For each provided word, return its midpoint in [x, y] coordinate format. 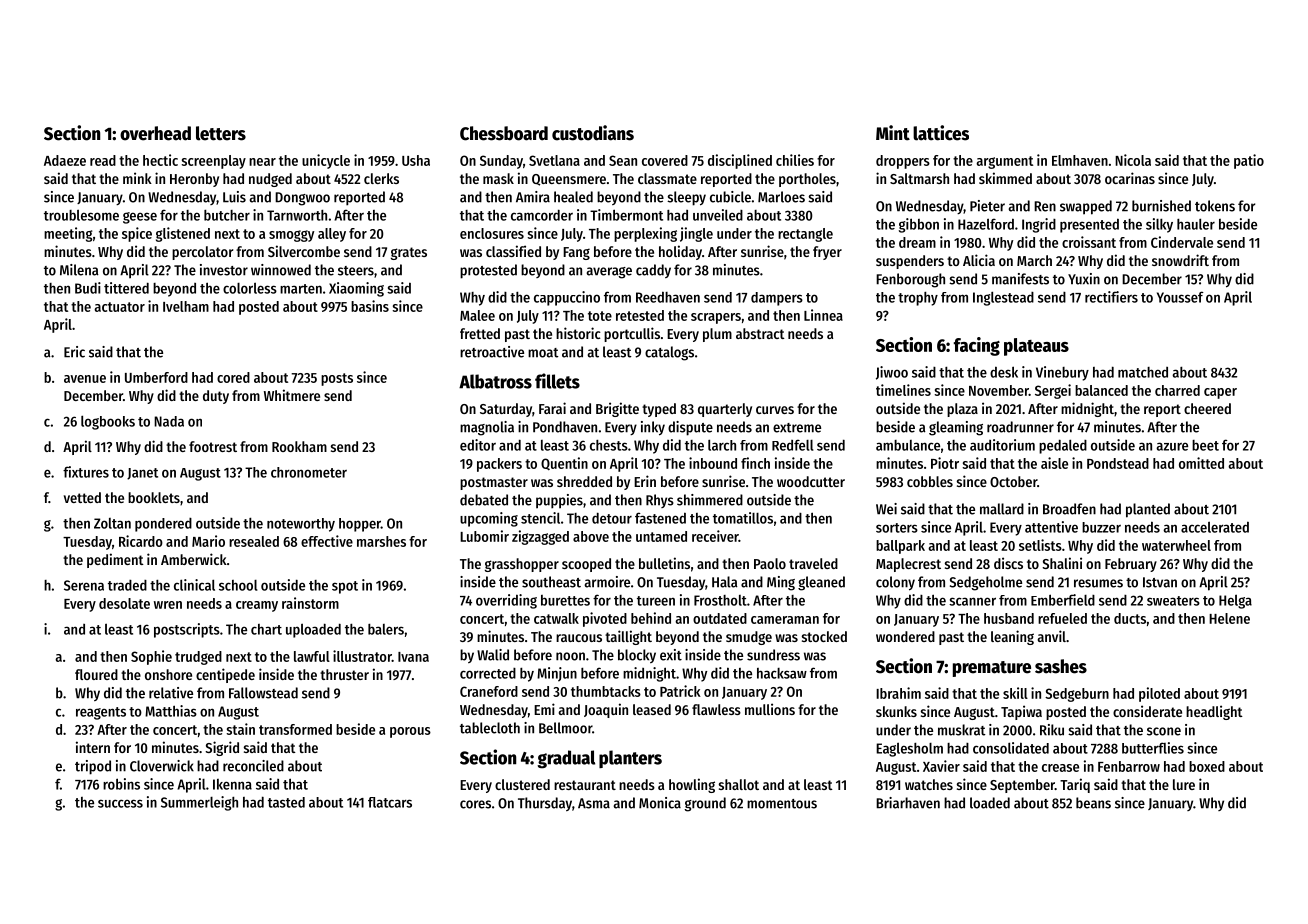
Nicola [1133, 160]
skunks [896, 711]
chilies [795, 160]
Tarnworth [297, 215]
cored [233, 377]
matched [1143, 372]
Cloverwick [162, 766]
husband [1009, 618]
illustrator [362, 656]
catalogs [669, 353]
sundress [773, 655]
